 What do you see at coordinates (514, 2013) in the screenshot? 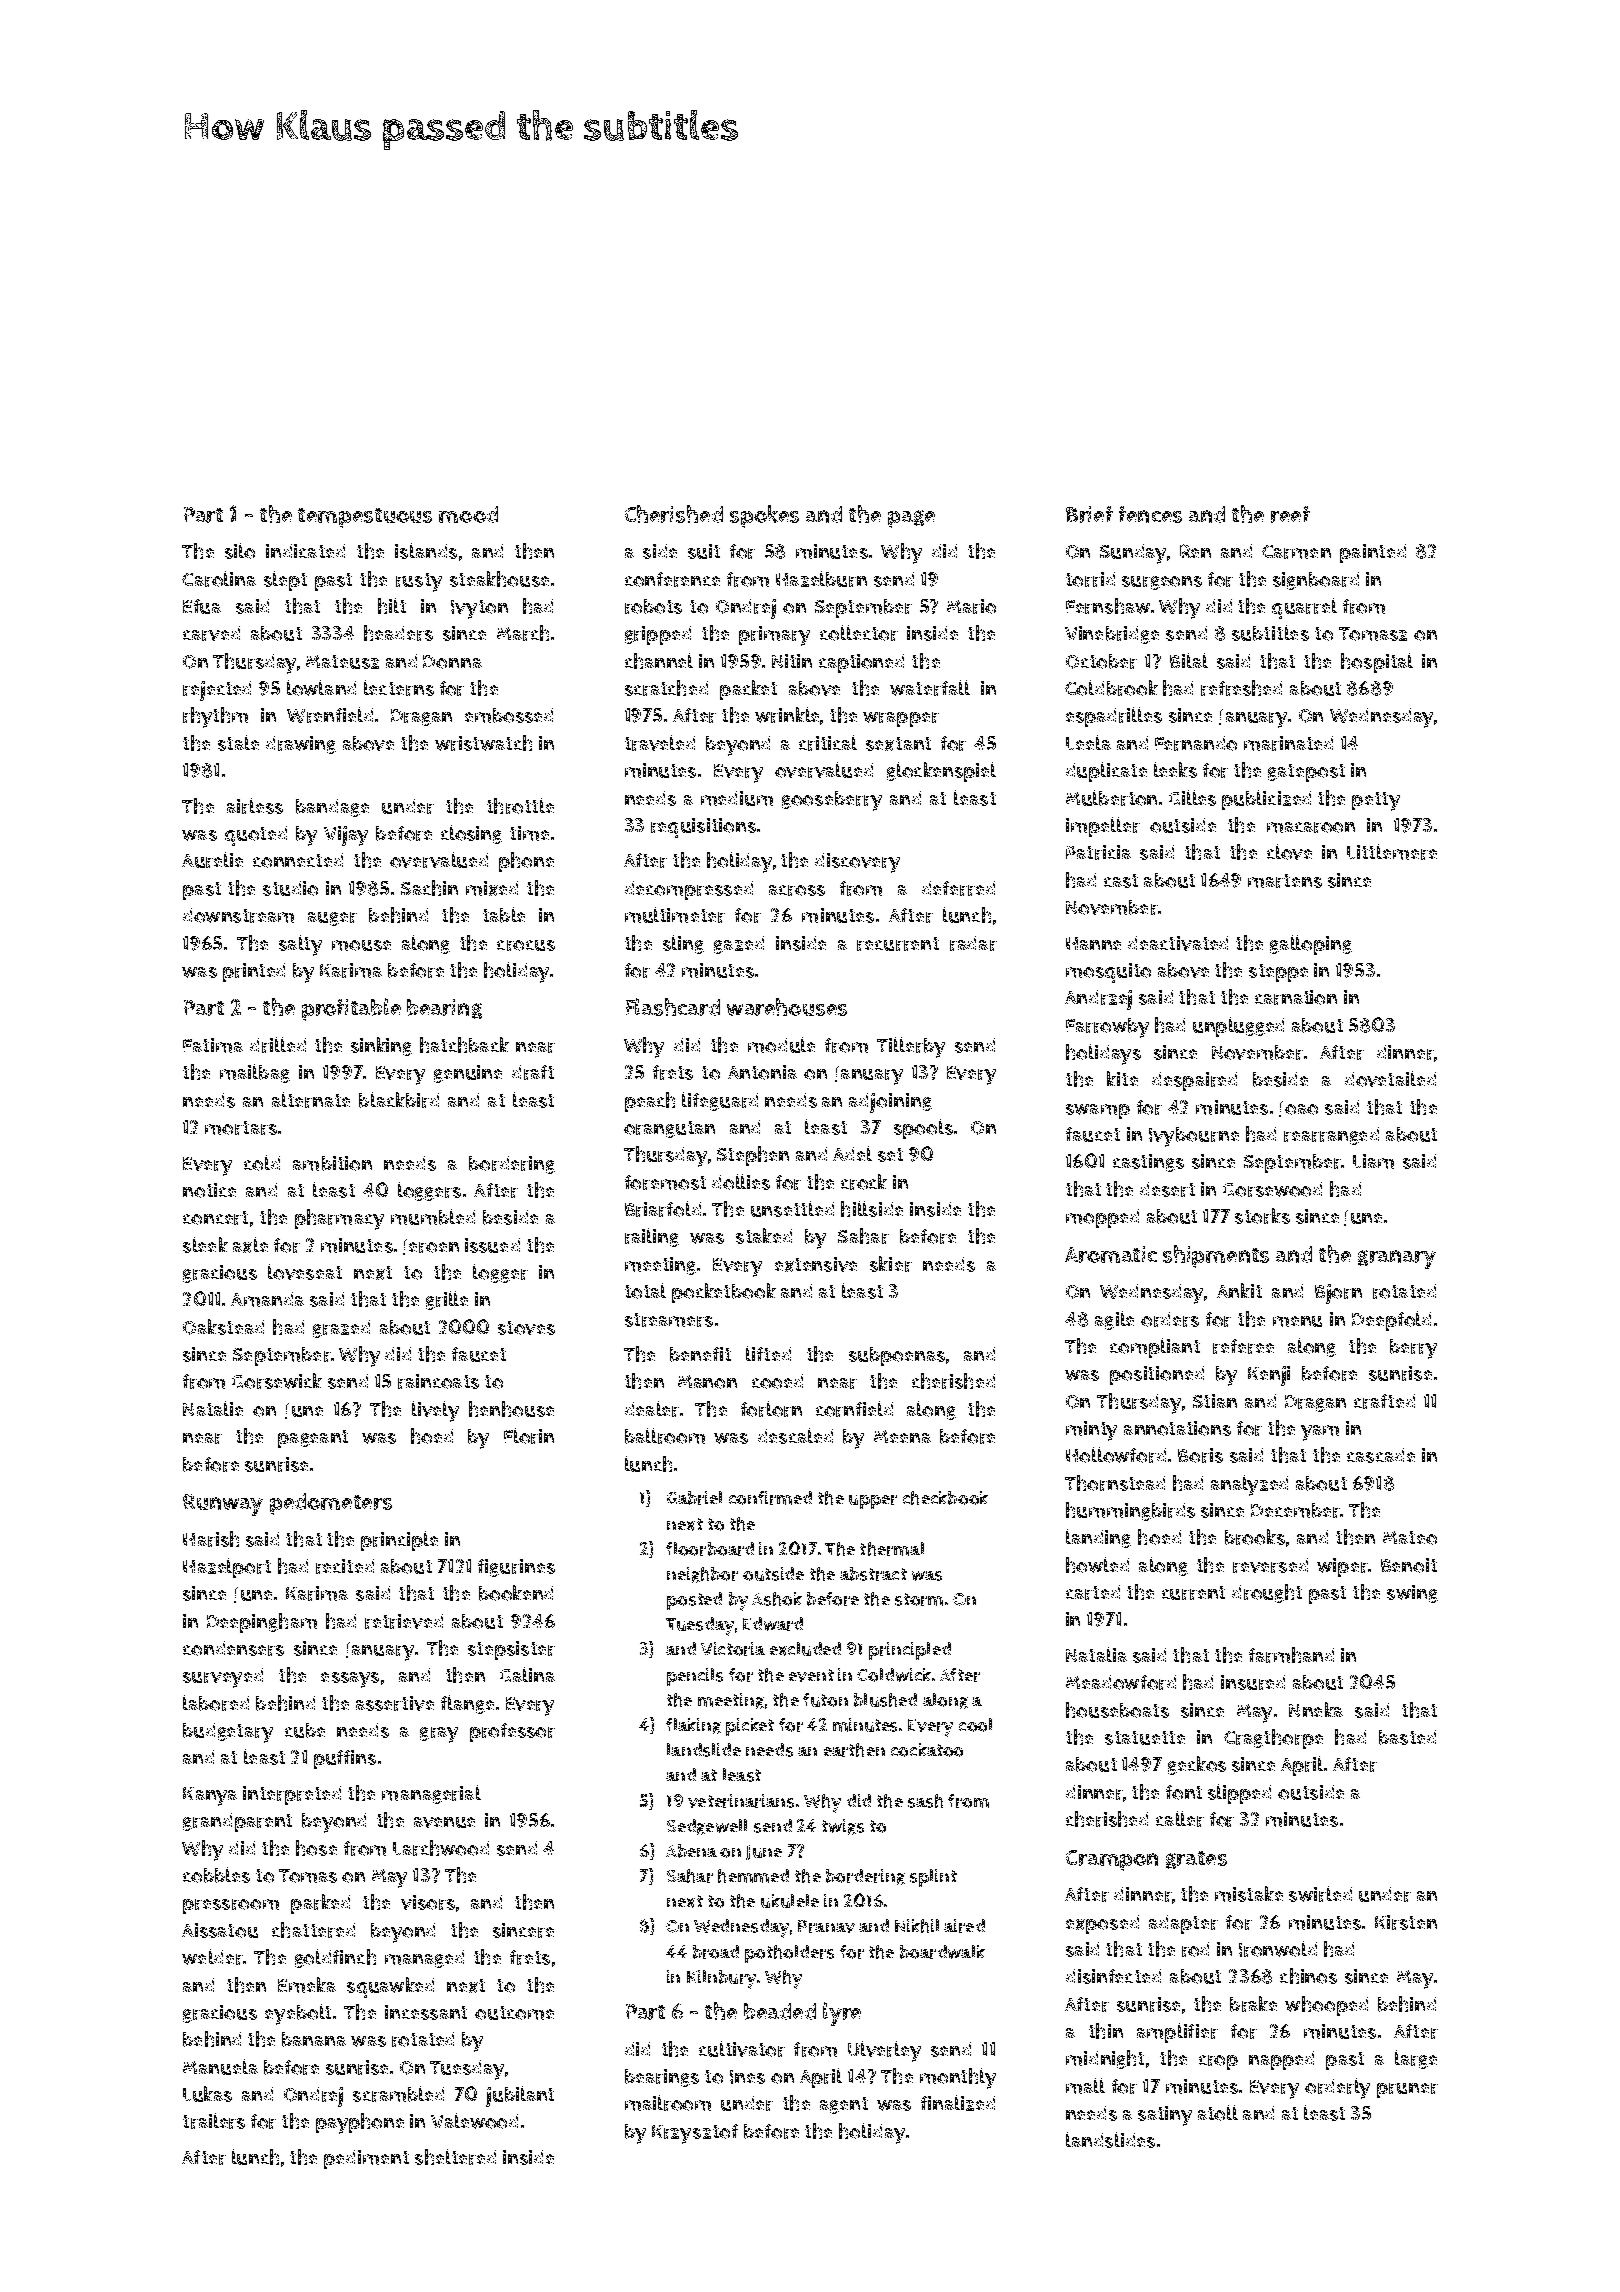
I see `outcome` at bounding box center [514, 2013].
